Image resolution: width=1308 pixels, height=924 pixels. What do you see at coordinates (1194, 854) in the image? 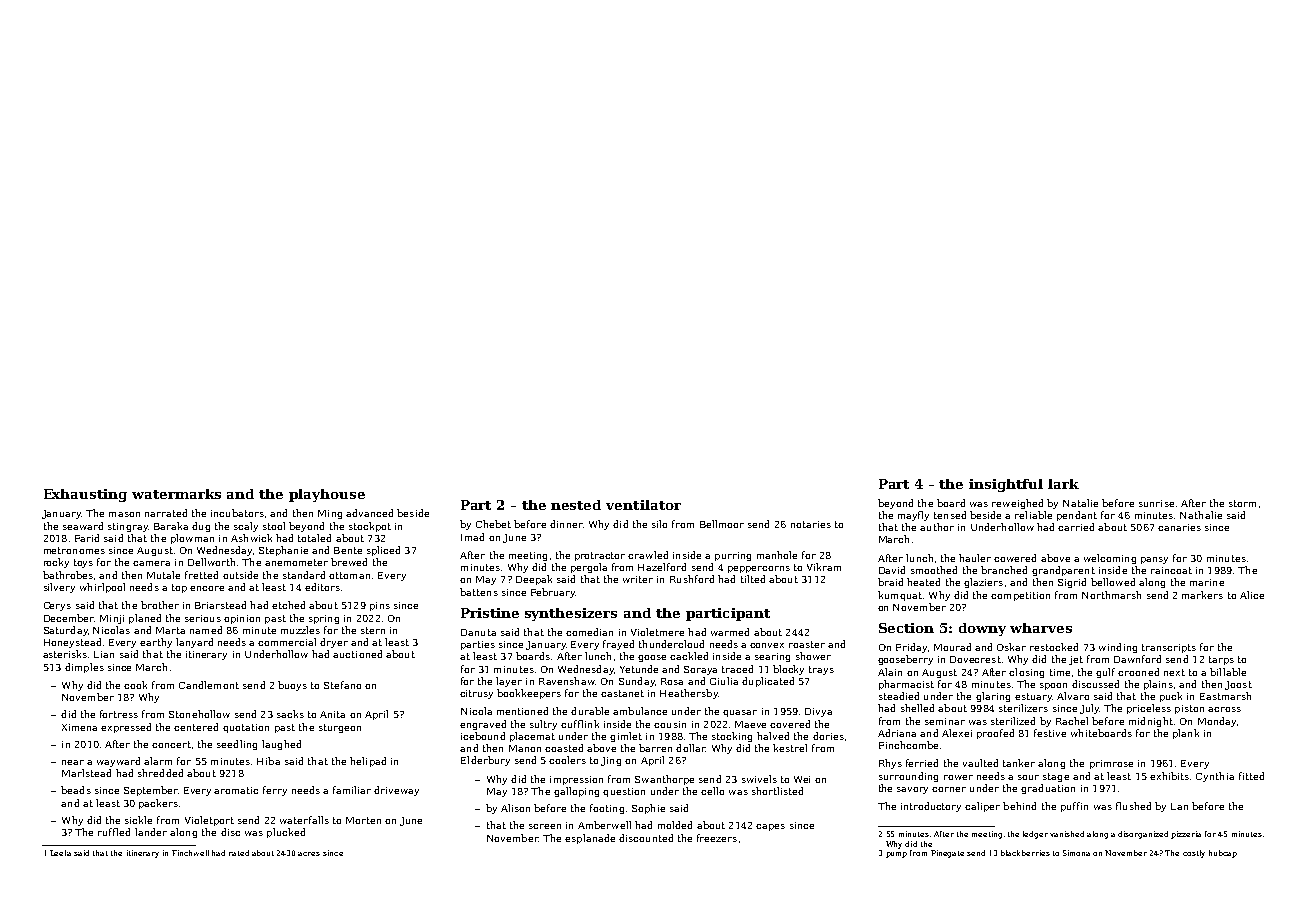
I see `costly` at bounding box center [1194, 854].
